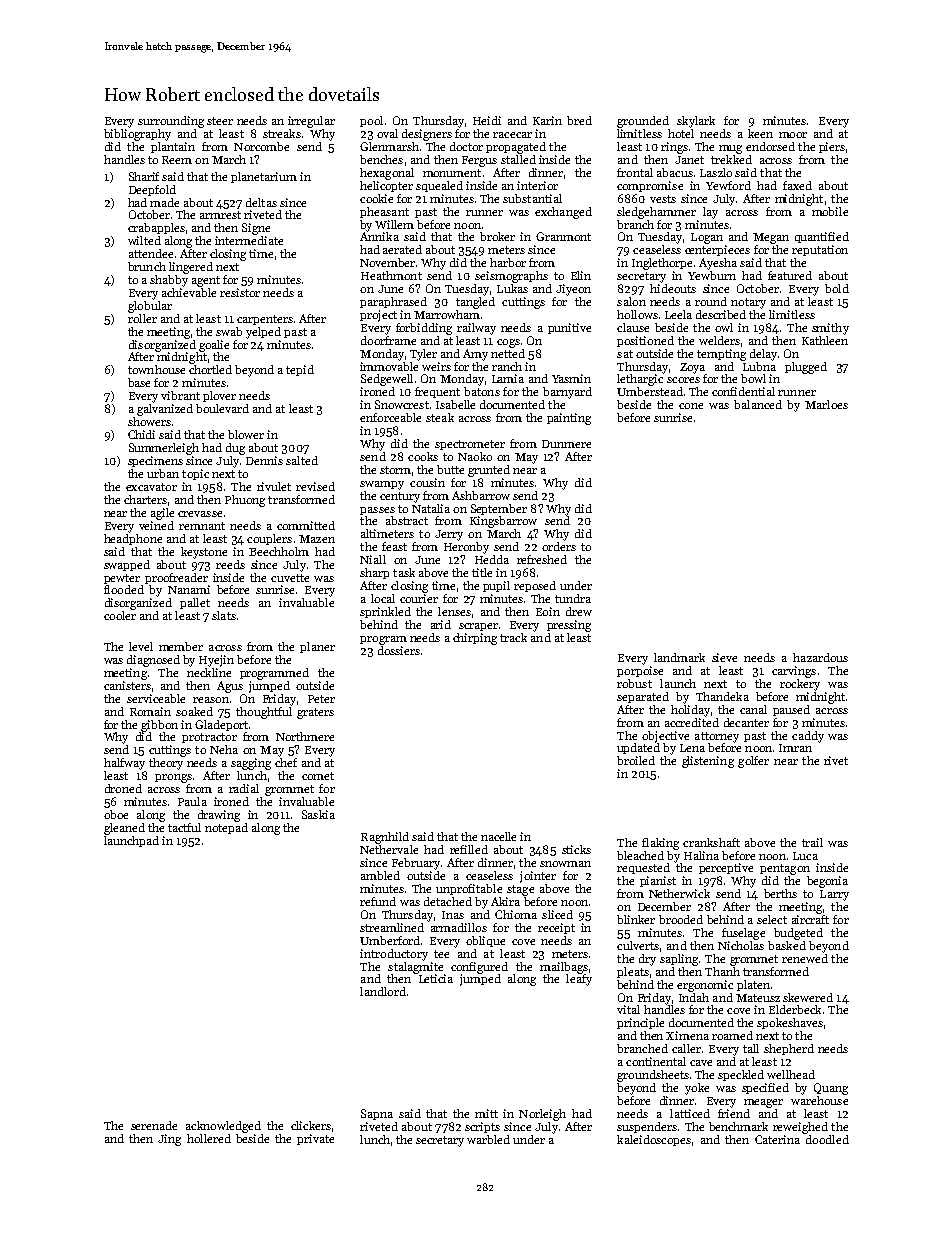 Image resolution: width=952 pixels, height=1233 pixels. Describe the element at coordinates (151, 253) in the screenshot. I see `attendee` at that location.
